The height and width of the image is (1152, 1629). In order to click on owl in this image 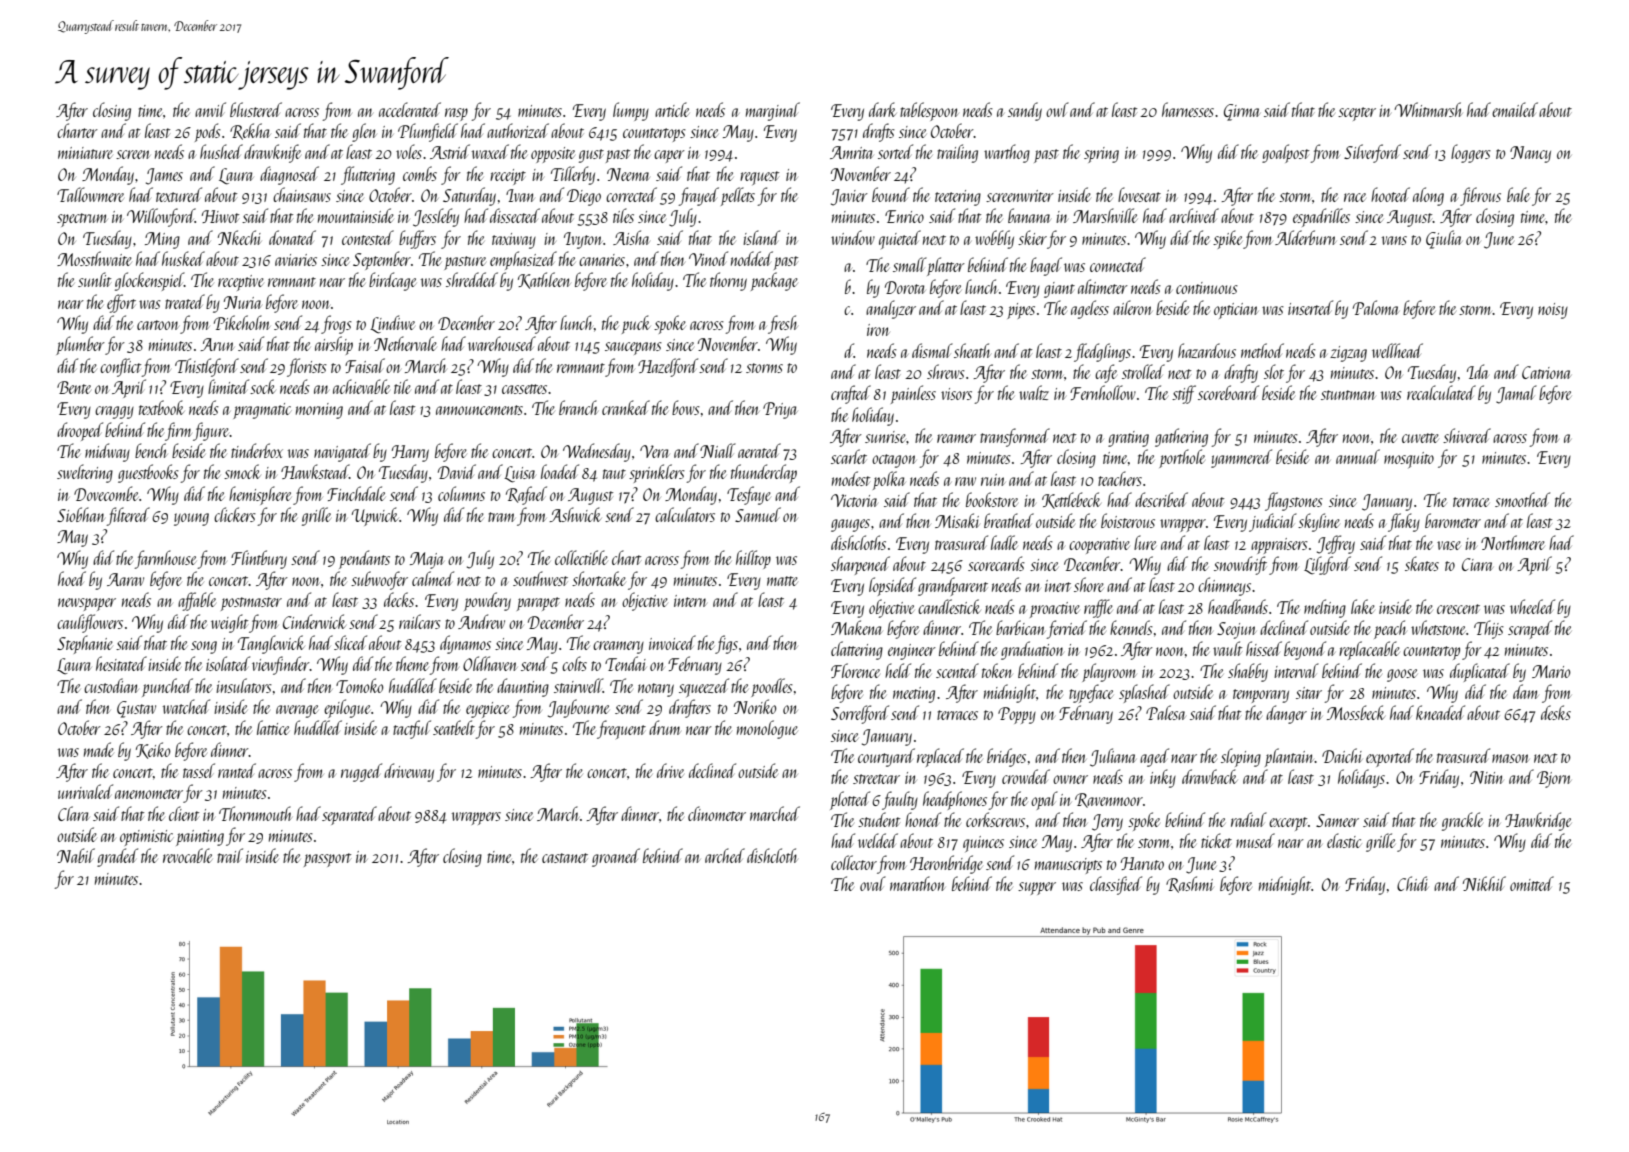, I will do `click(1057, 109)`.
